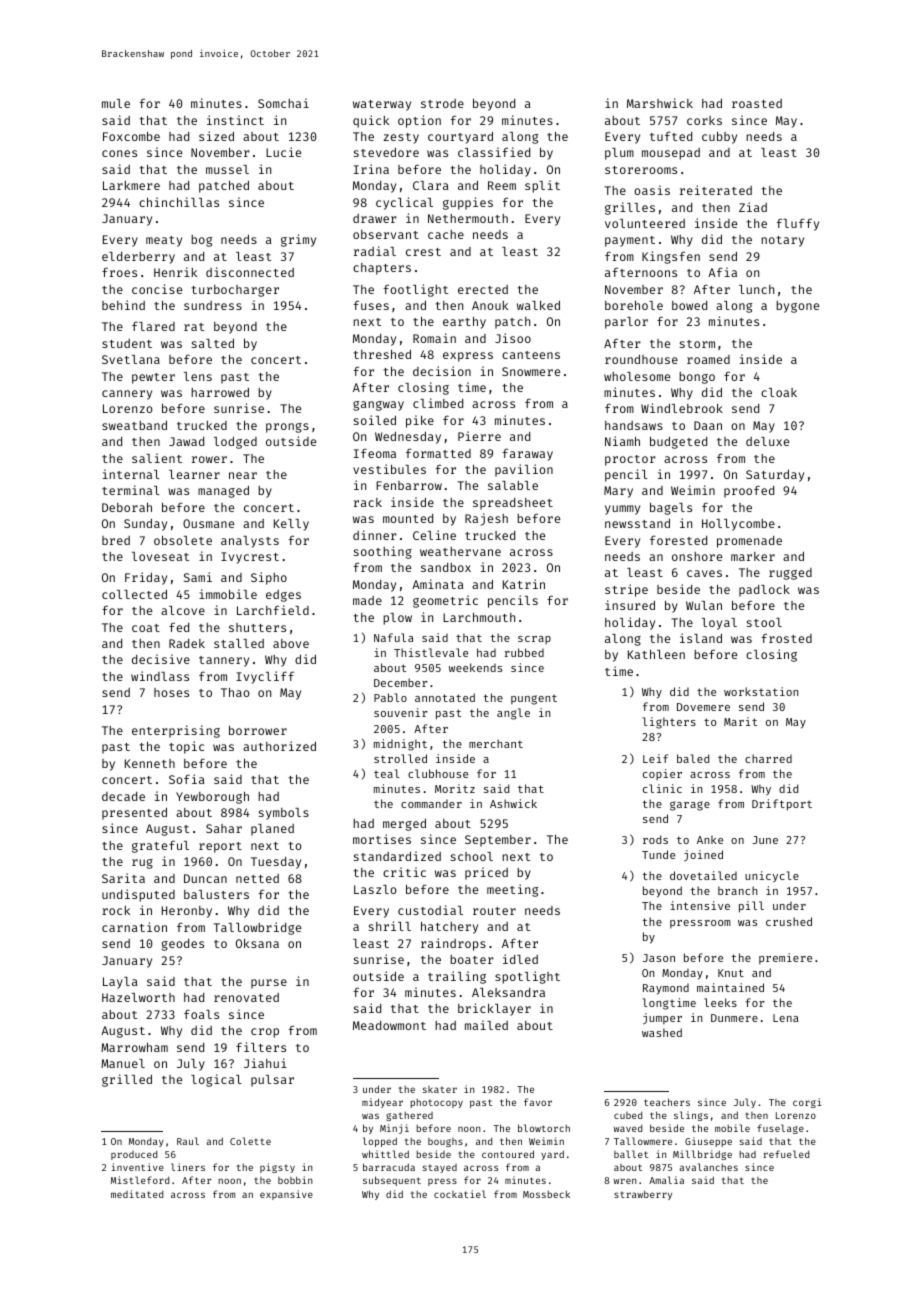 The image size is (924, 1308). What do you see at coordinates (662, 1032) in the image?
I see `washed` at bounding box center [662, 1032].
